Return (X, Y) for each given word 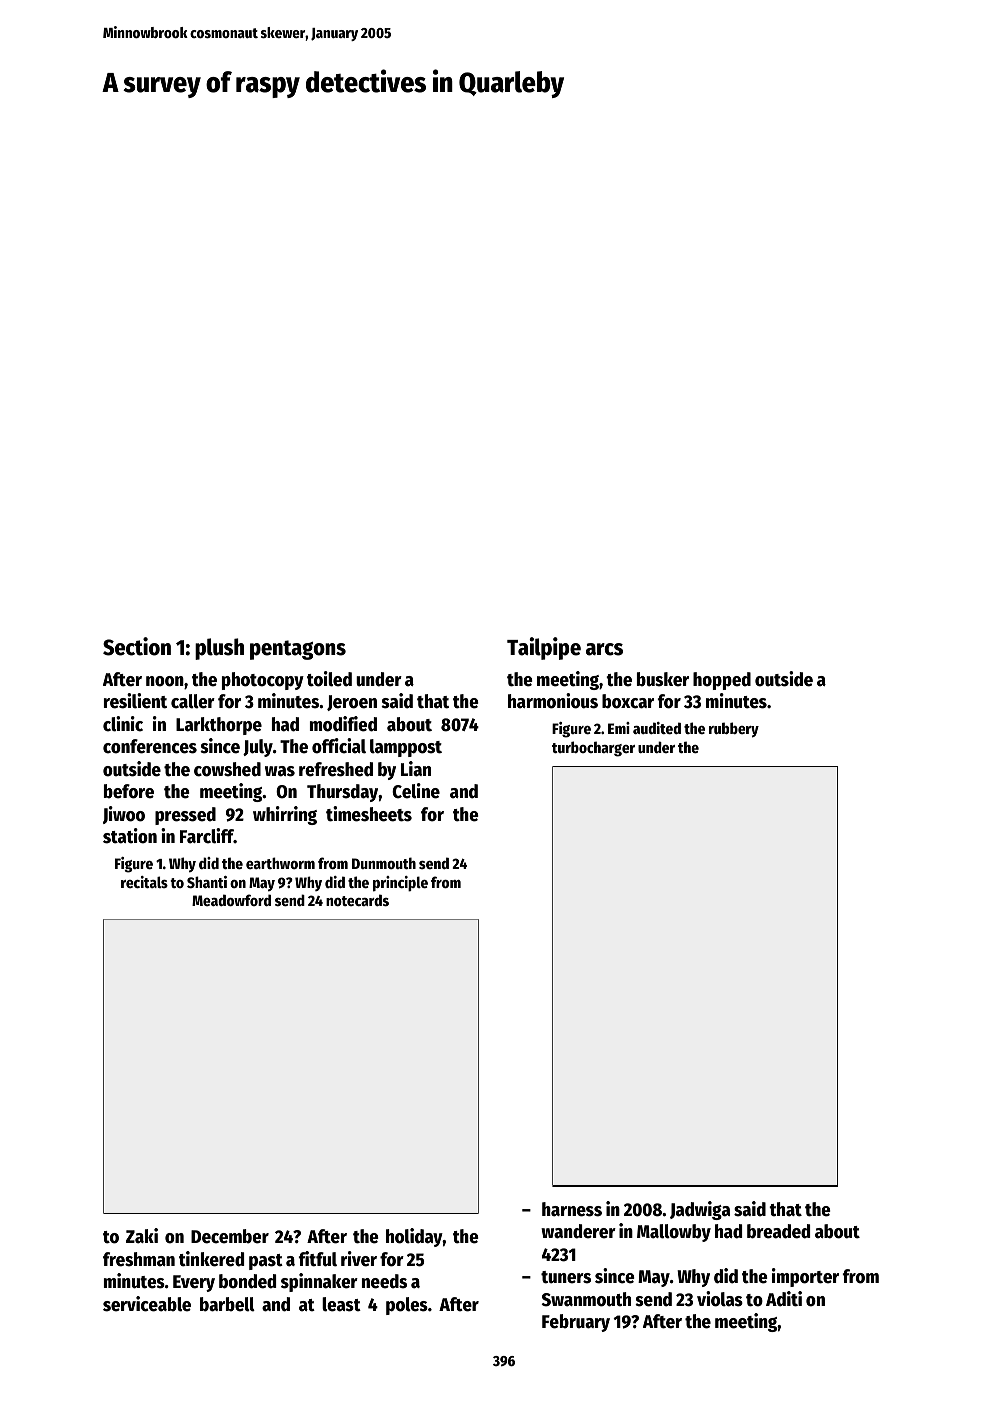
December (230, 1236)
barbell (227, 1304)
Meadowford (231, 900)
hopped (722, 681)
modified (343, 724)
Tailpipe (544, 648)
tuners (566, 1277)
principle (400, 884)
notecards (357, 900)
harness (572, 1209)
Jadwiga (700, 1210)
